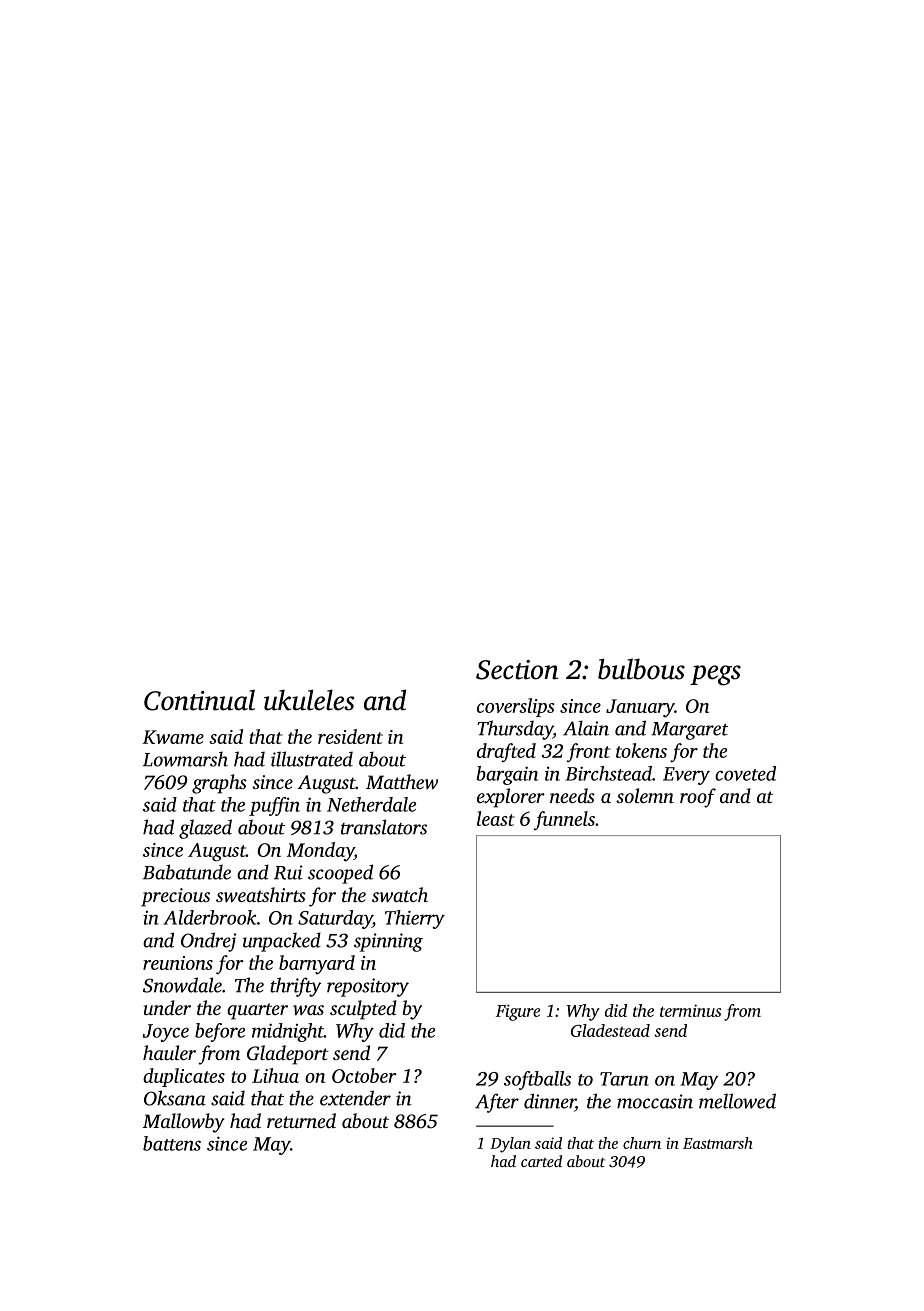 Image resolution: width=924 pixels, height=1311 pixels. I want to click on bulbous, so click(641, 669).
